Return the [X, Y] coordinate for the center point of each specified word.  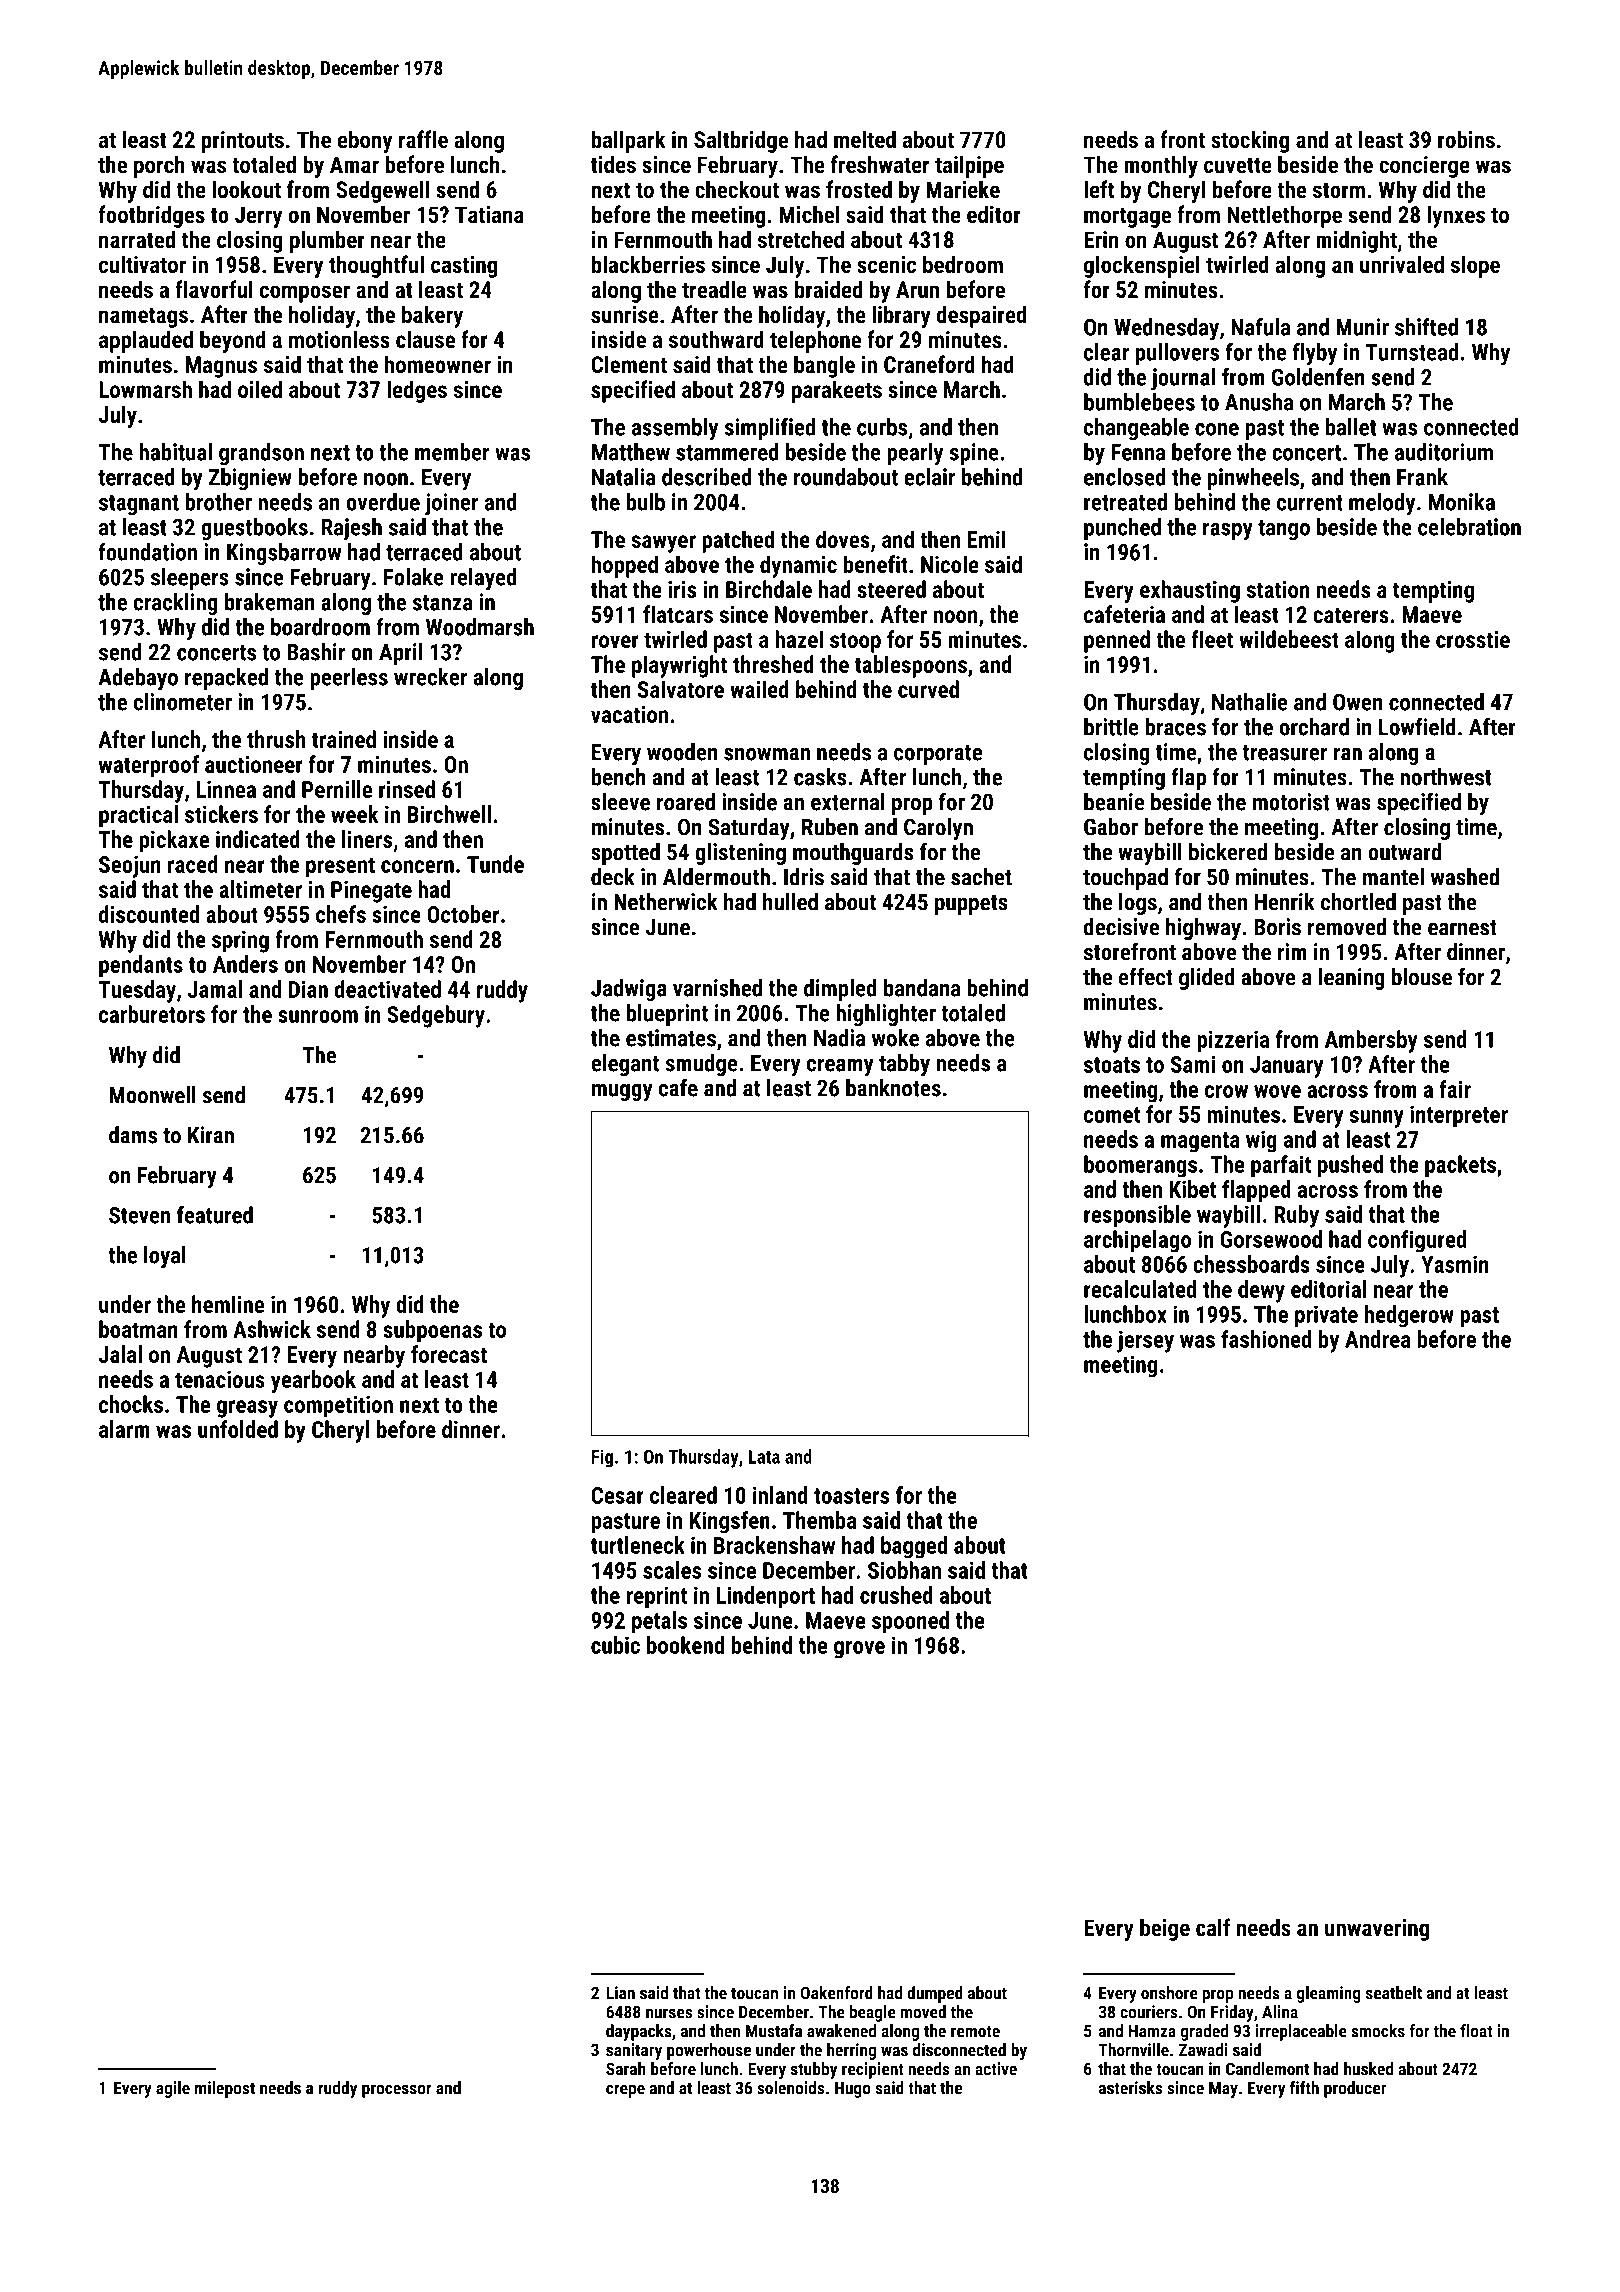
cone [1217, 429]
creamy [840, 1067]
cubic [615, 1645]
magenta [1200, 1142]
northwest [1446, 777]
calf [1213, 1927]
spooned [910, 1622]
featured [215, 1215]
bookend [685, 1645]
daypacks [639, 2032]
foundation [147, 552]
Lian [620, 1993]
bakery [432, 316]
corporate [938, 755]
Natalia [624, 477]
